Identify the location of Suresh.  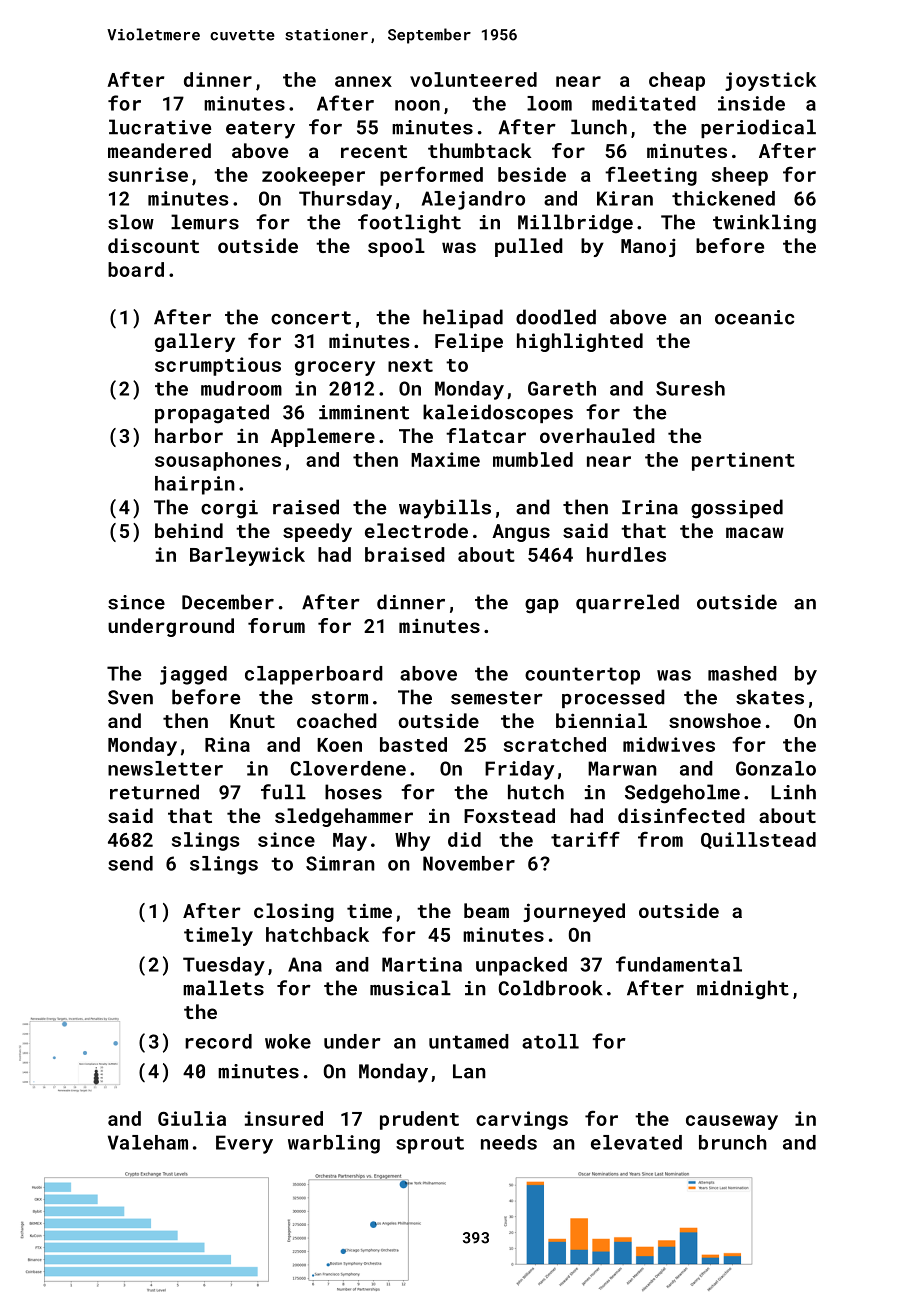
(690, 388).
